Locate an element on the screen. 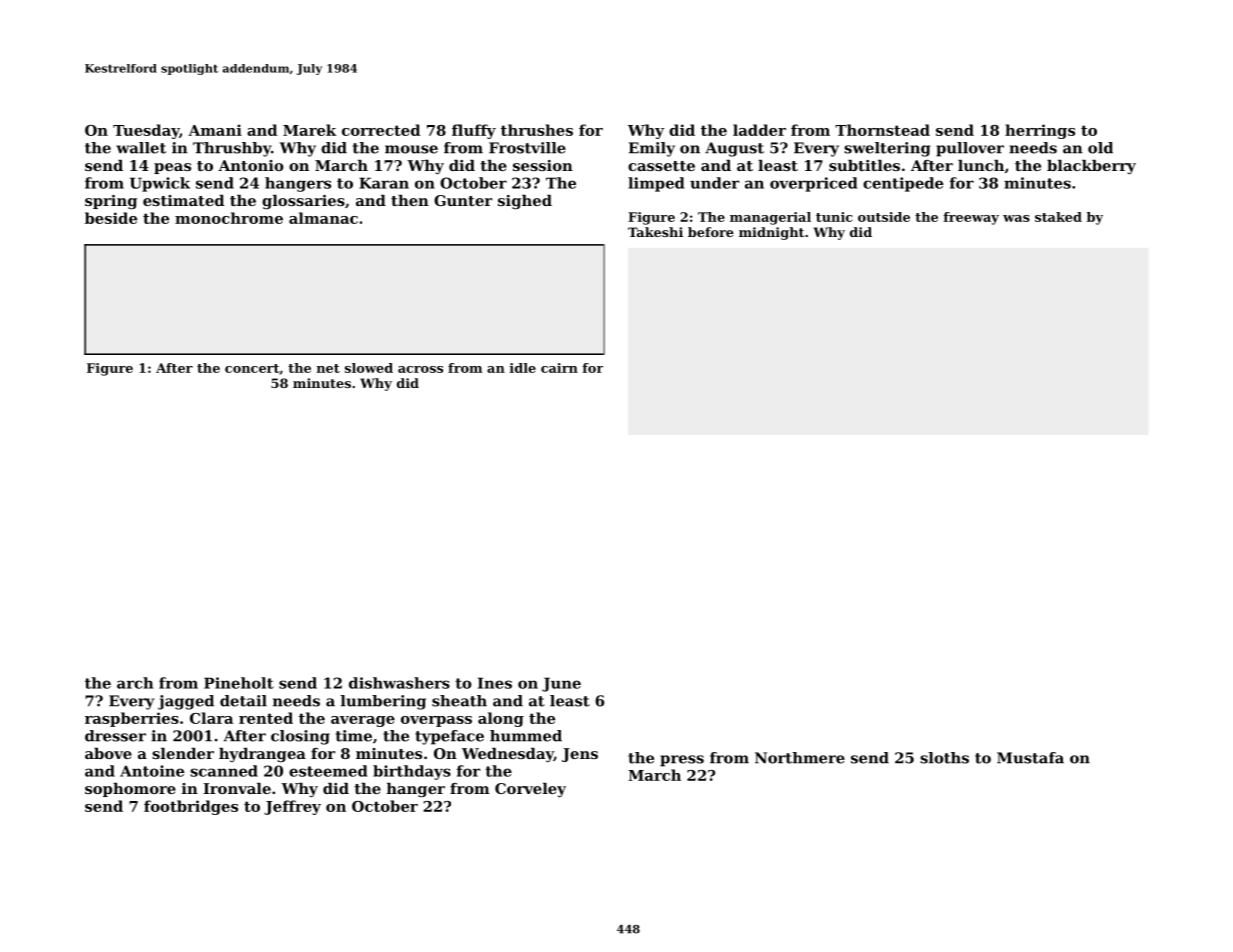 This screenshot has height=952, width=1233. cairn is located at coordinates (559, 368).
